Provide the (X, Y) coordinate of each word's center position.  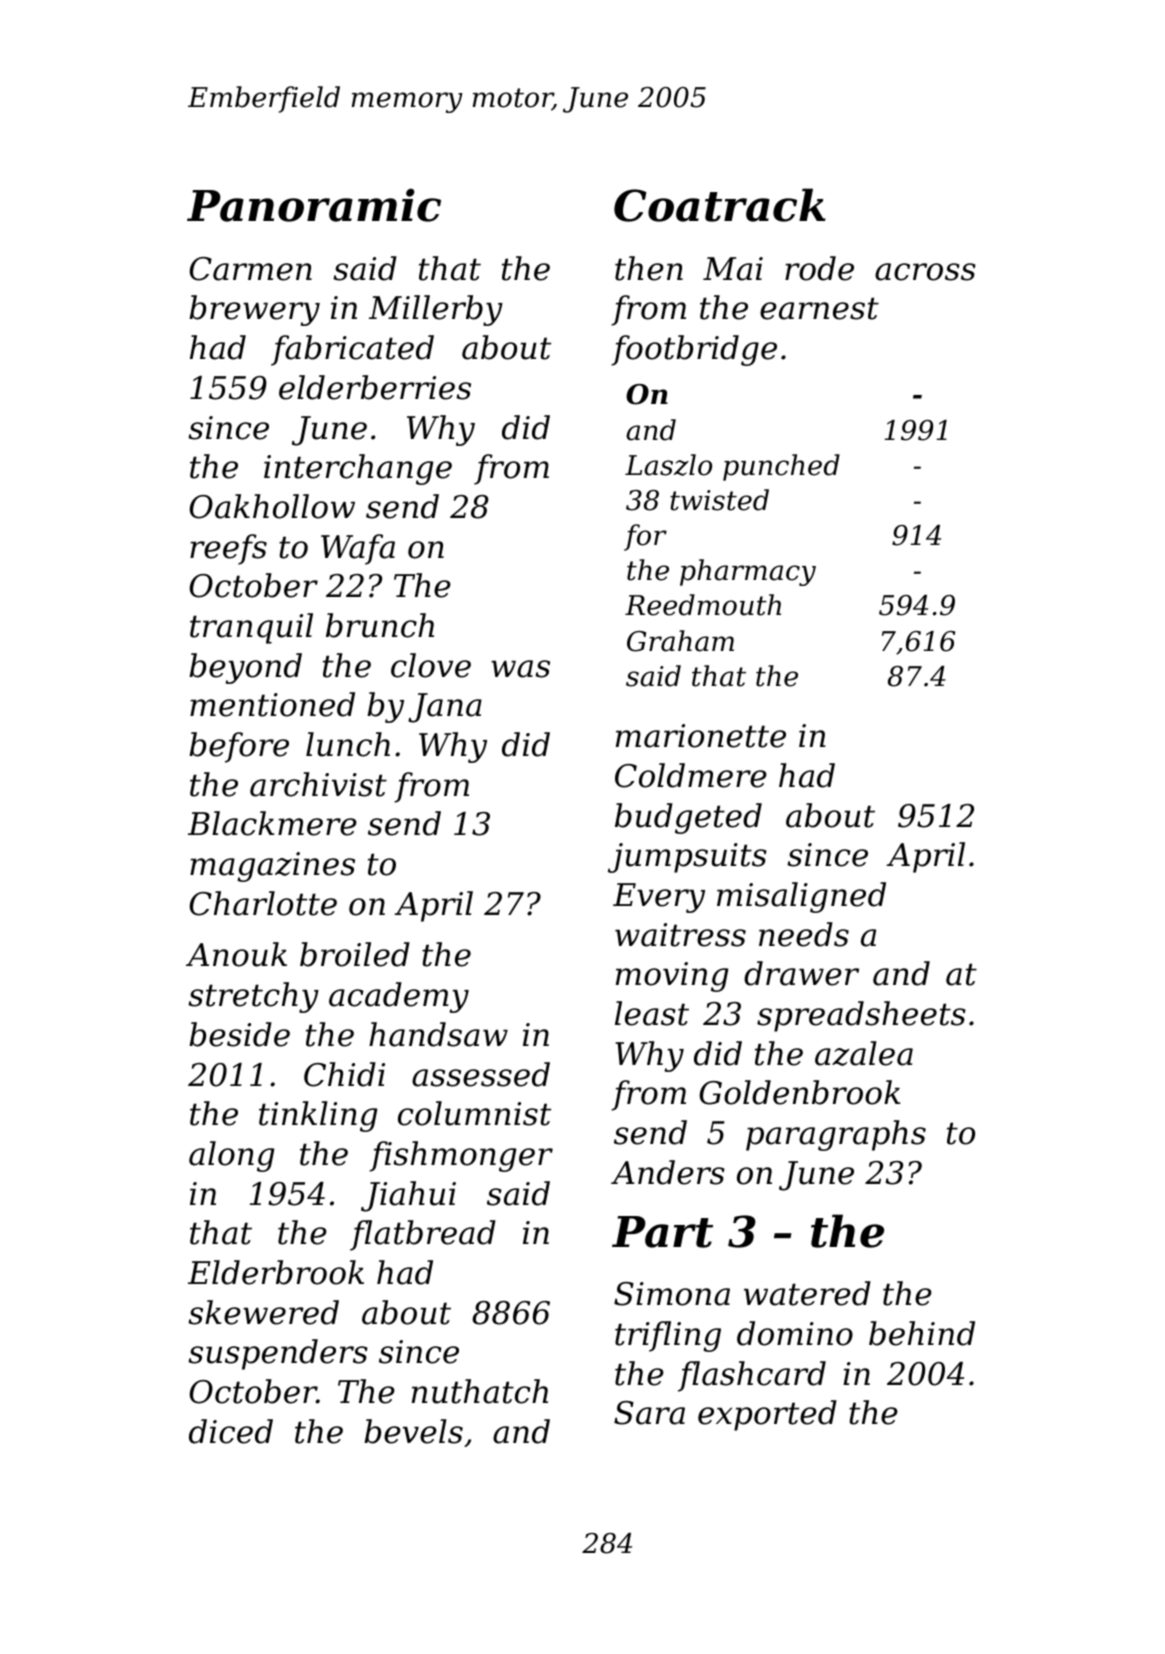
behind (922, 1333)
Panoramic (314, 205)
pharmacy (748, 572)
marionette (701, 736)
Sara (649, 1413)
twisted (719, 500)
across (925, 272)
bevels (413, 1431)
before (239, 747)
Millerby (436, 310)
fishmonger (461, 1156)
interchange (358, 469)
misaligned (801, 897)
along (232, 1156)
